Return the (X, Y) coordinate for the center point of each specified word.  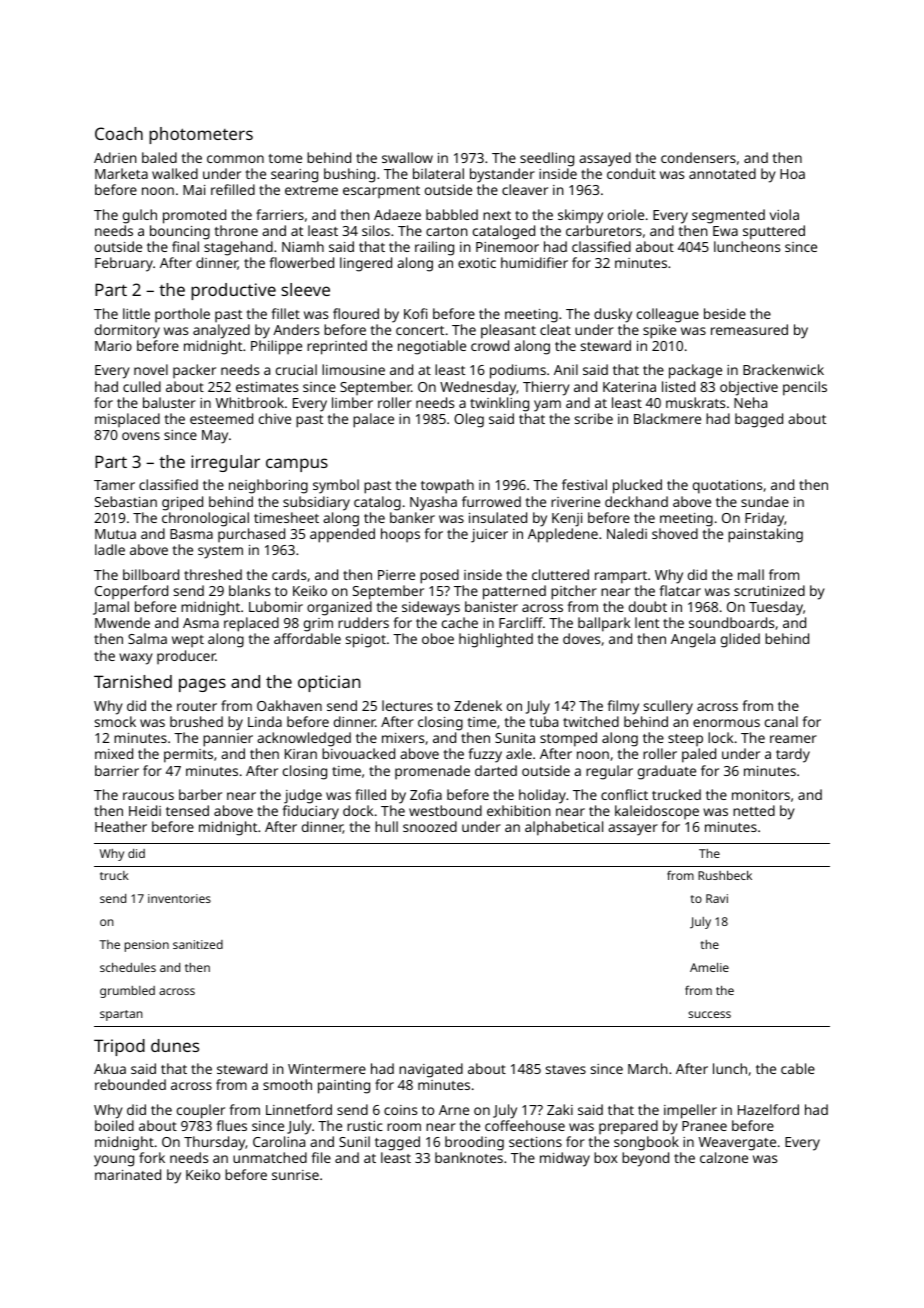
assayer (633, 830)
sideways (431, 608)
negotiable (432, 347)
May (215, 437)
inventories (179, 898)
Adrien (115, 157)
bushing (349, 175)
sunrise (295, 1175)
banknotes (469, 1157)
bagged (759, 420)
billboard (151, 574)
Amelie (709, 967)
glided (740, 640)
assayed (605, 159)
